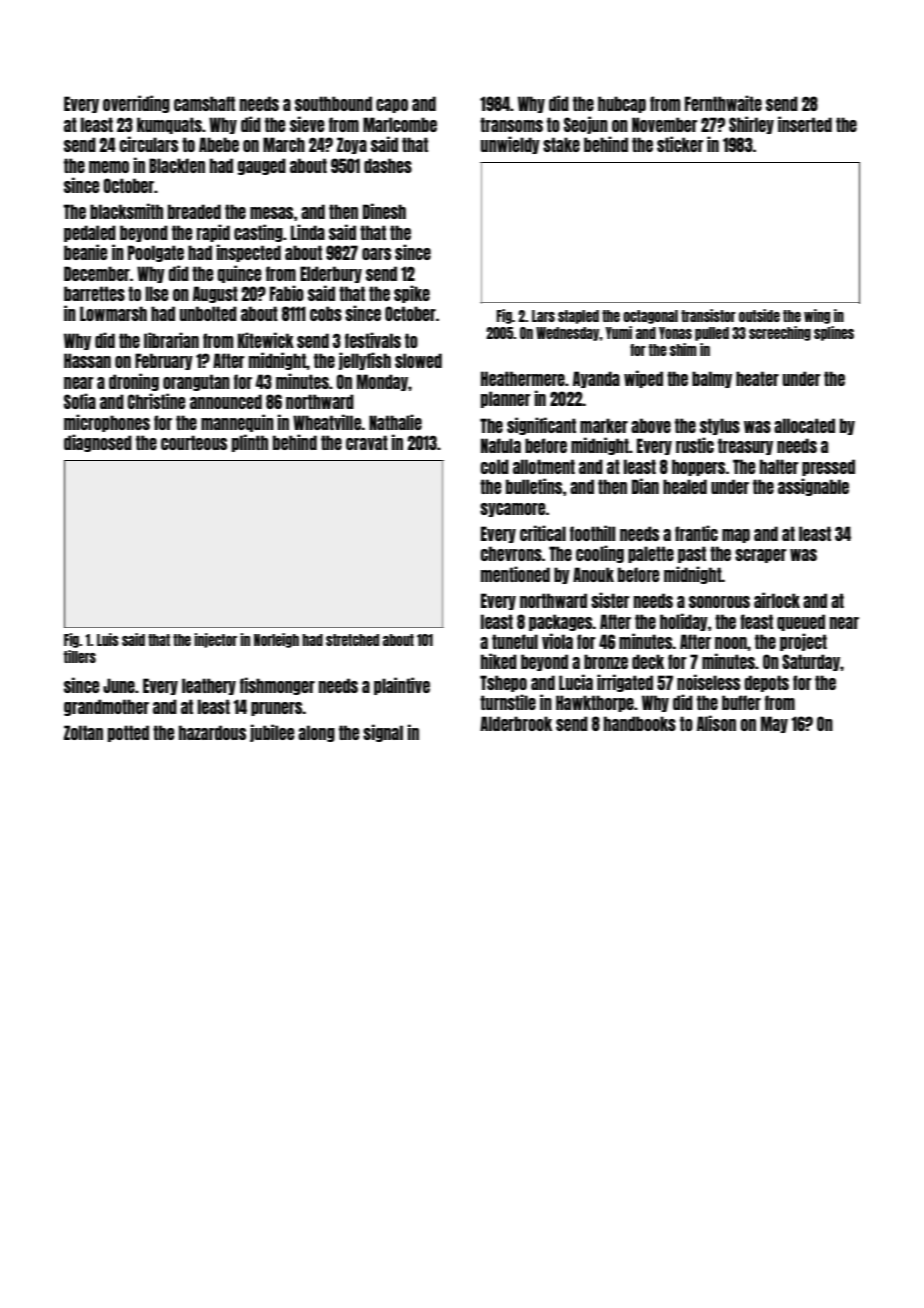 The height and width of the document is (1308, 924). What do you see at coordinates (384, 211) in the document?
I see `Dinesh` at bounding box center [384, 211].
